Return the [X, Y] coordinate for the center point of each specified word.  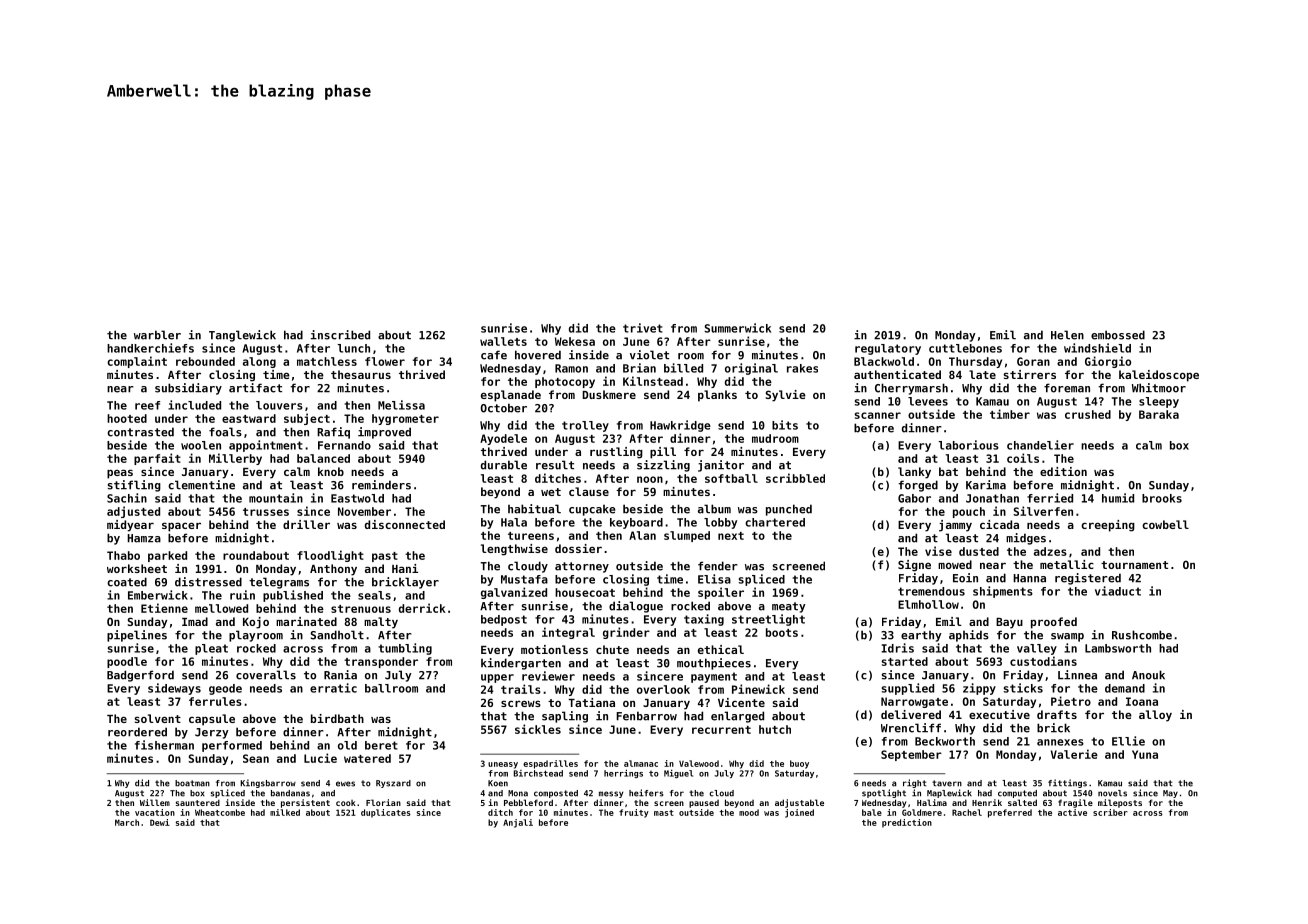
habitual [534, 509]
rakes [802, 368]
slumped [687, 536]
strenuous [361, 609]
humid [1118, 498]
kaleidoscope [1159, 376]
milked [285, 812]
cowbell [1165, 524]
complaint [137, 362]
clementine [201, 485]
